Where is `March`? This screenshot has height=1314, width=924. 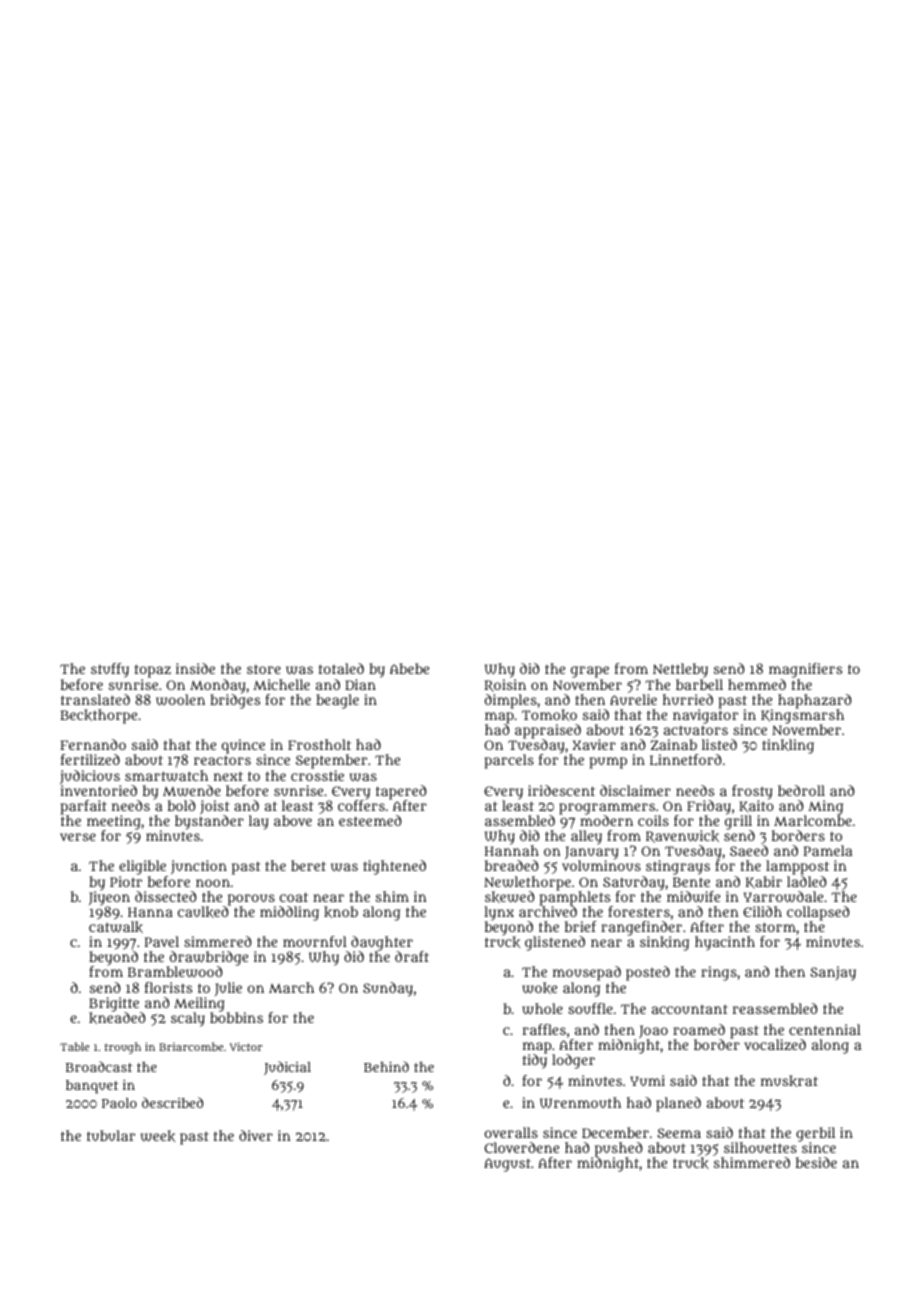 March is located at coordinates (291, 987).
